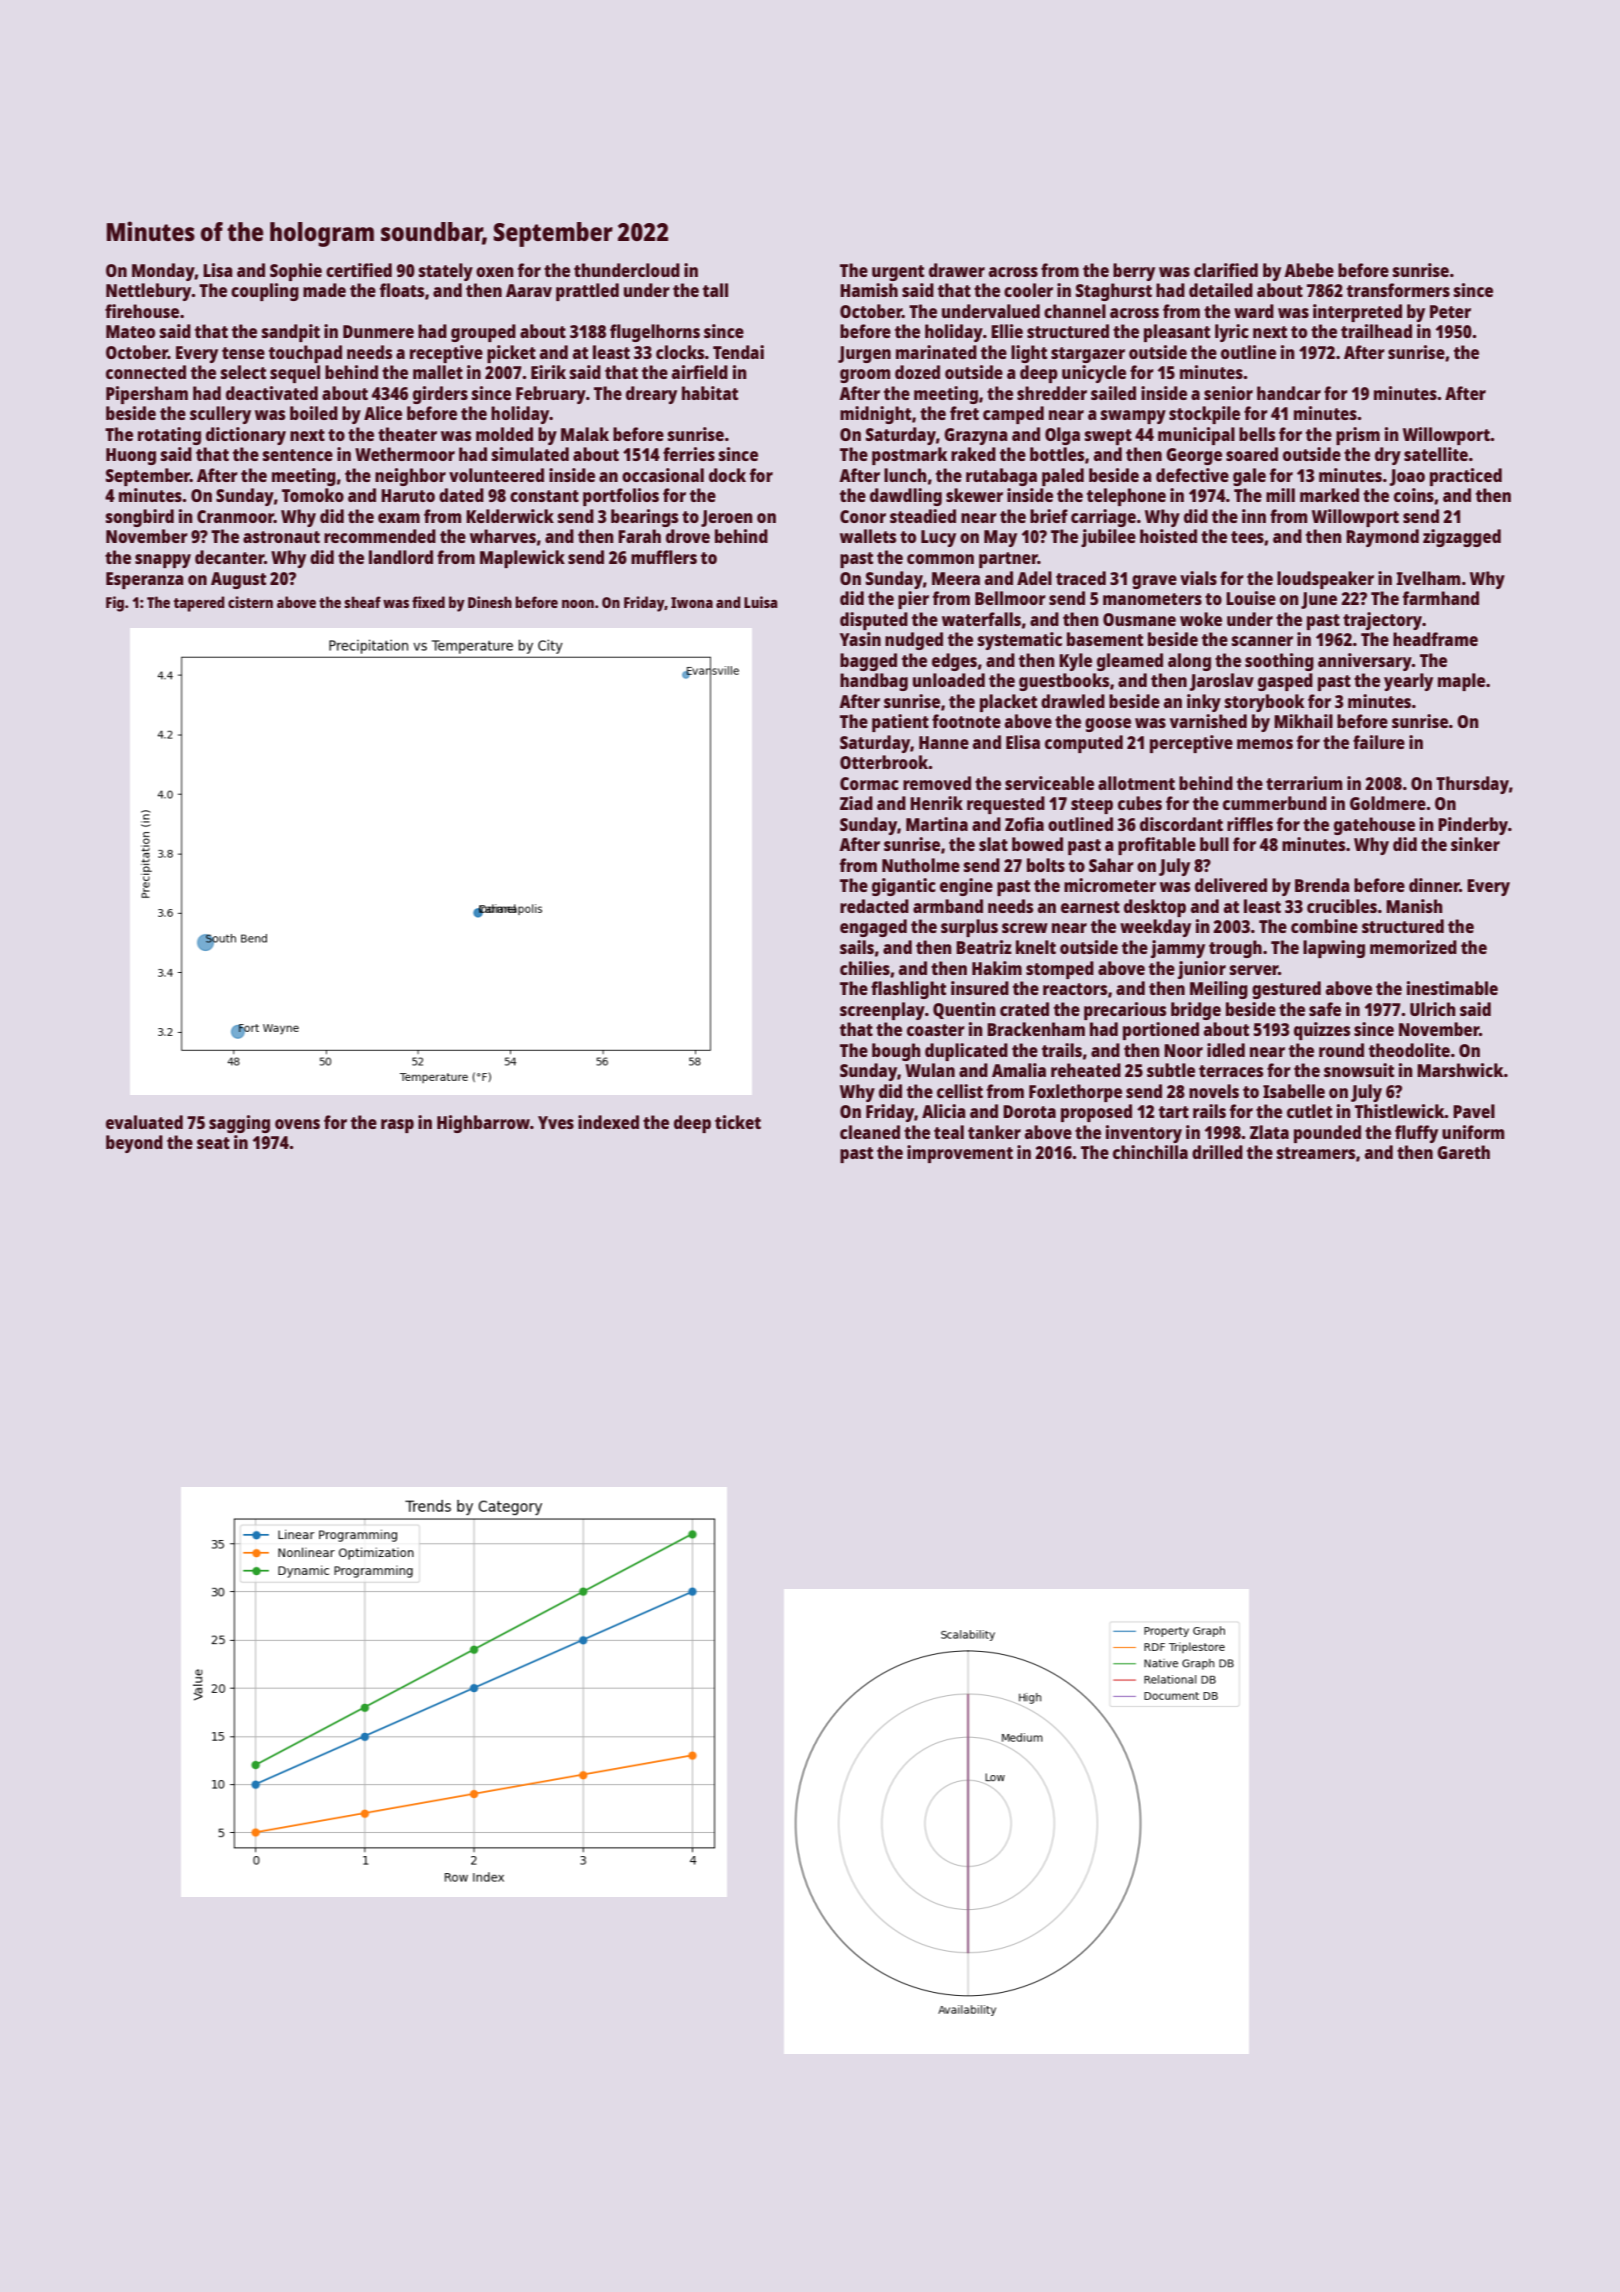  I want to click on memorized, so click(1413, 947).
